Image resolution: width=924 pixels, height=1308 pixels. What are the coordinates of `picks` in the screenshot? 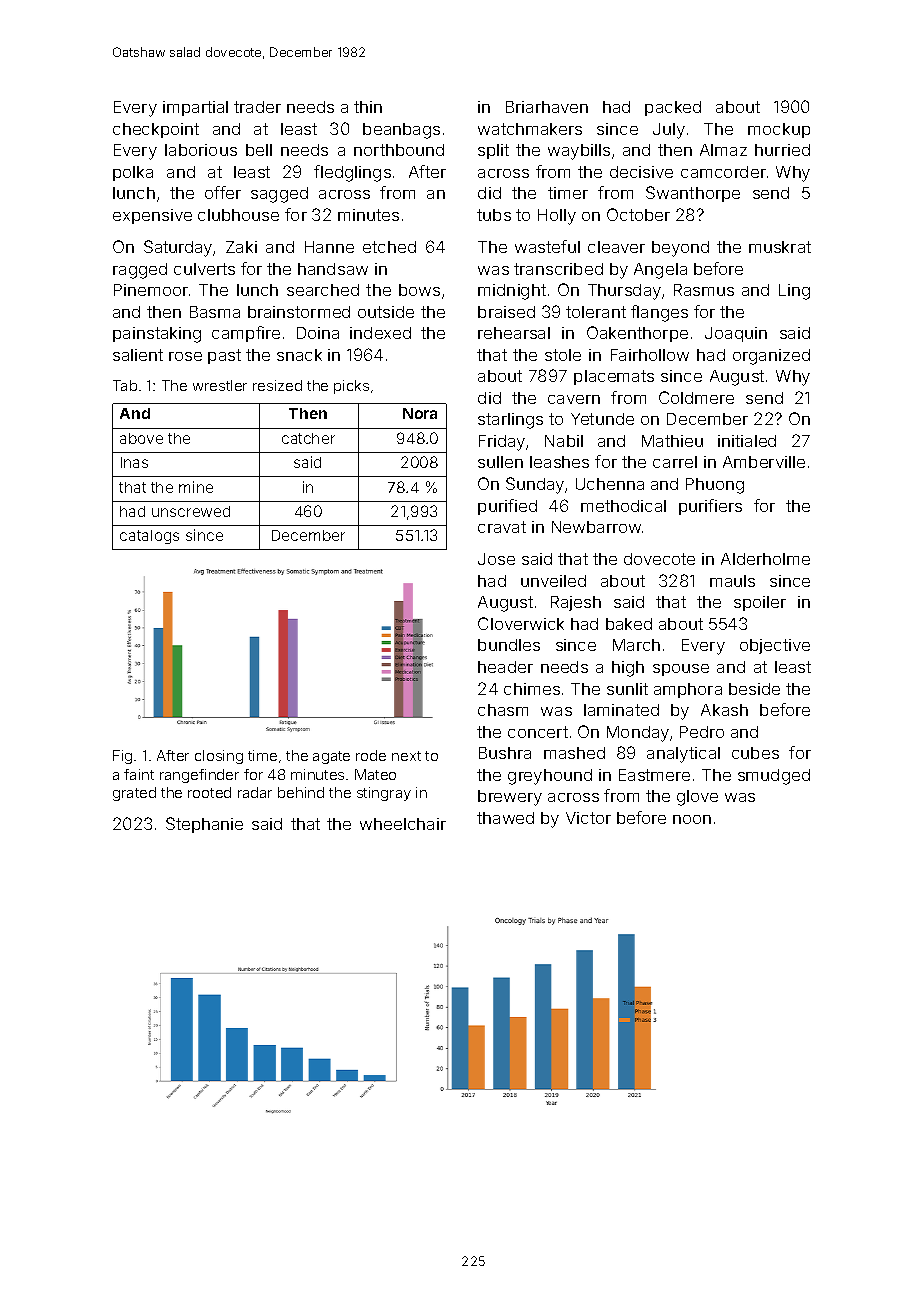 It's located at (351, 387).
